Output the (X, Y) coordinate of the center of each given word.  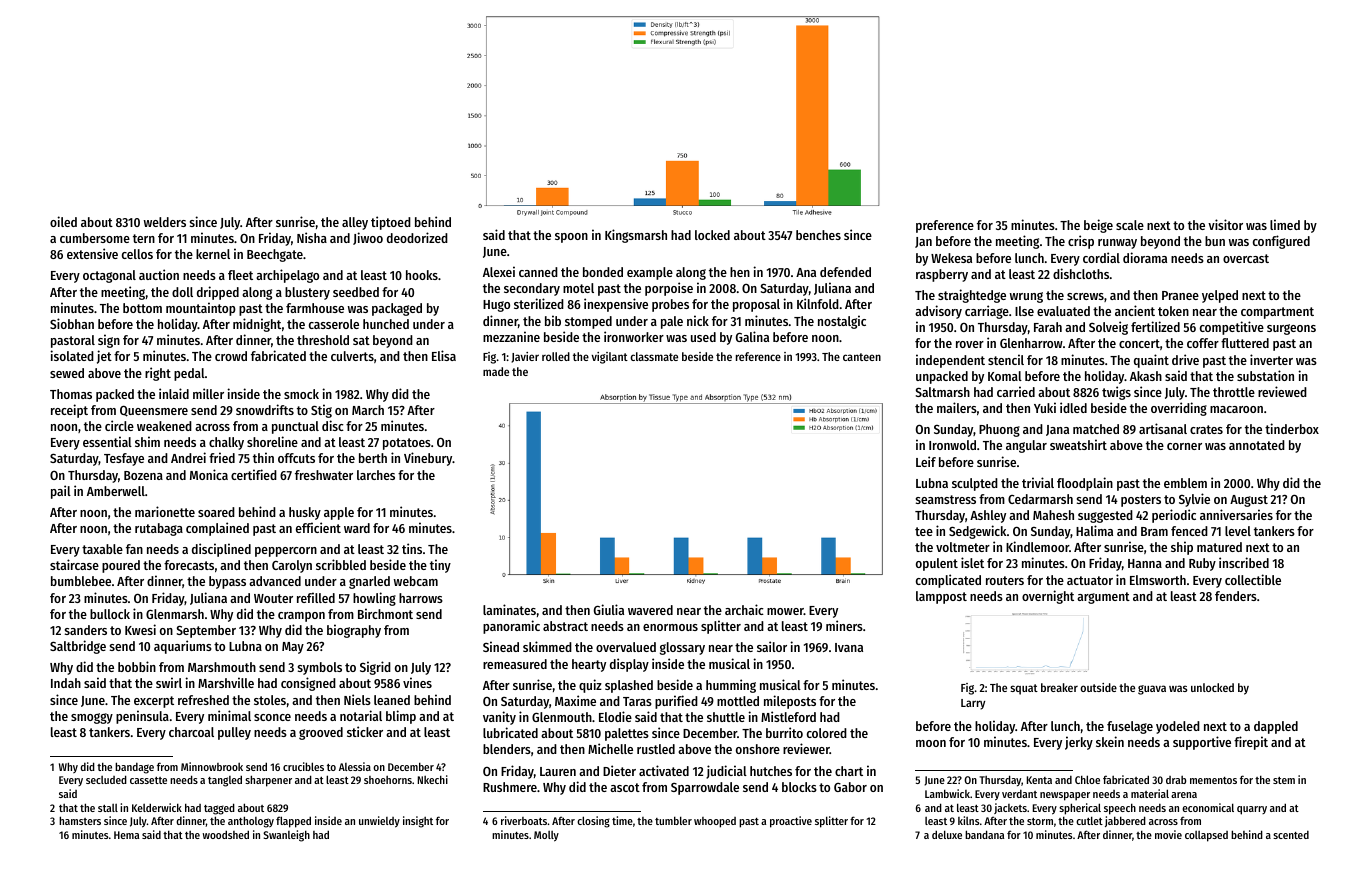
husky (305, 513)
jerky (1079, 743)
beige (1098, 226)
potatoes (407, 444)
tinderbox (1292, 428)
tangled (225, 781)
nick (698, 320)
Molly (546, 836)
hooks (422, 275)
